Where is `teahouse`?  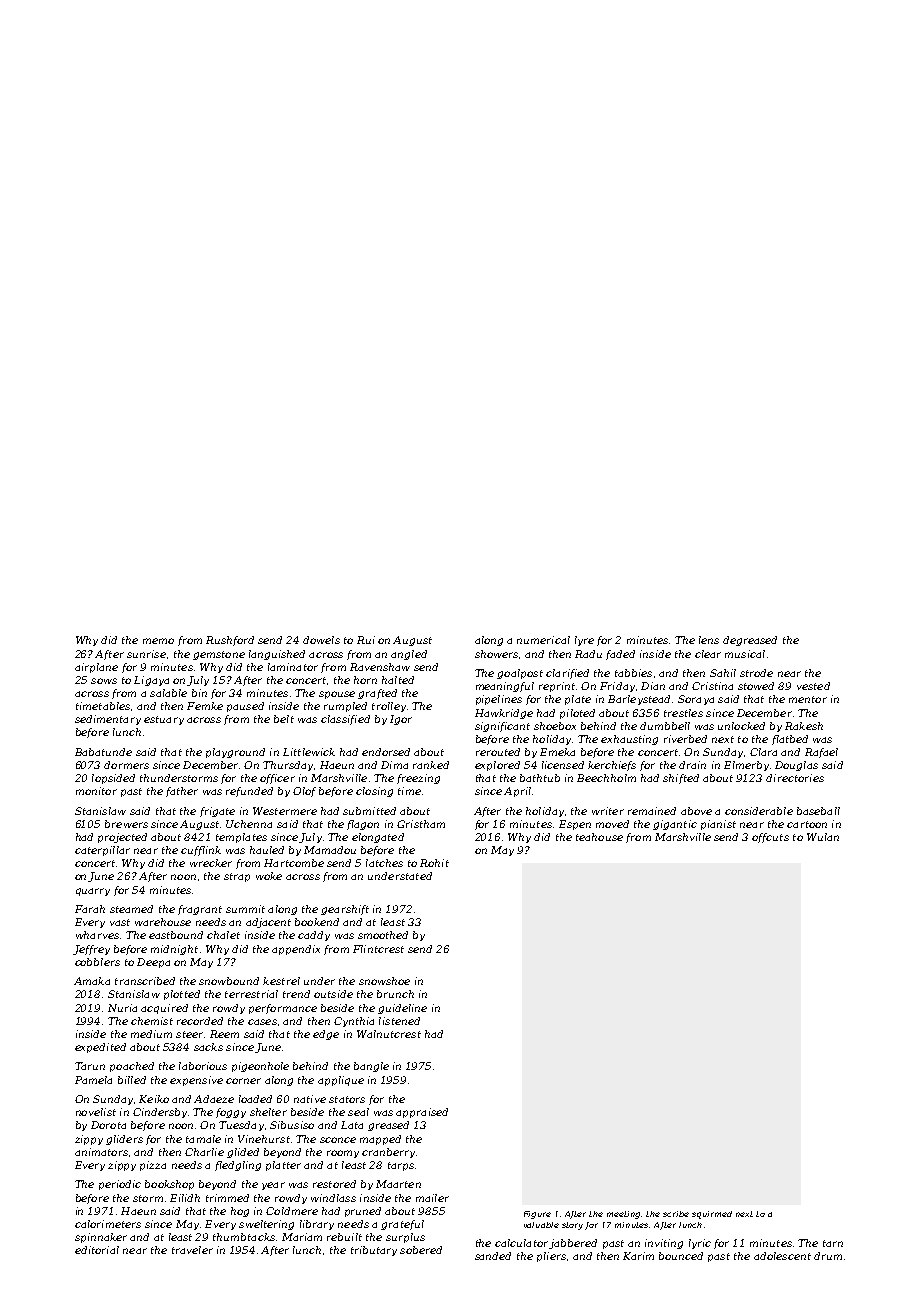 teahouse is located at coordinates (599, 837).
